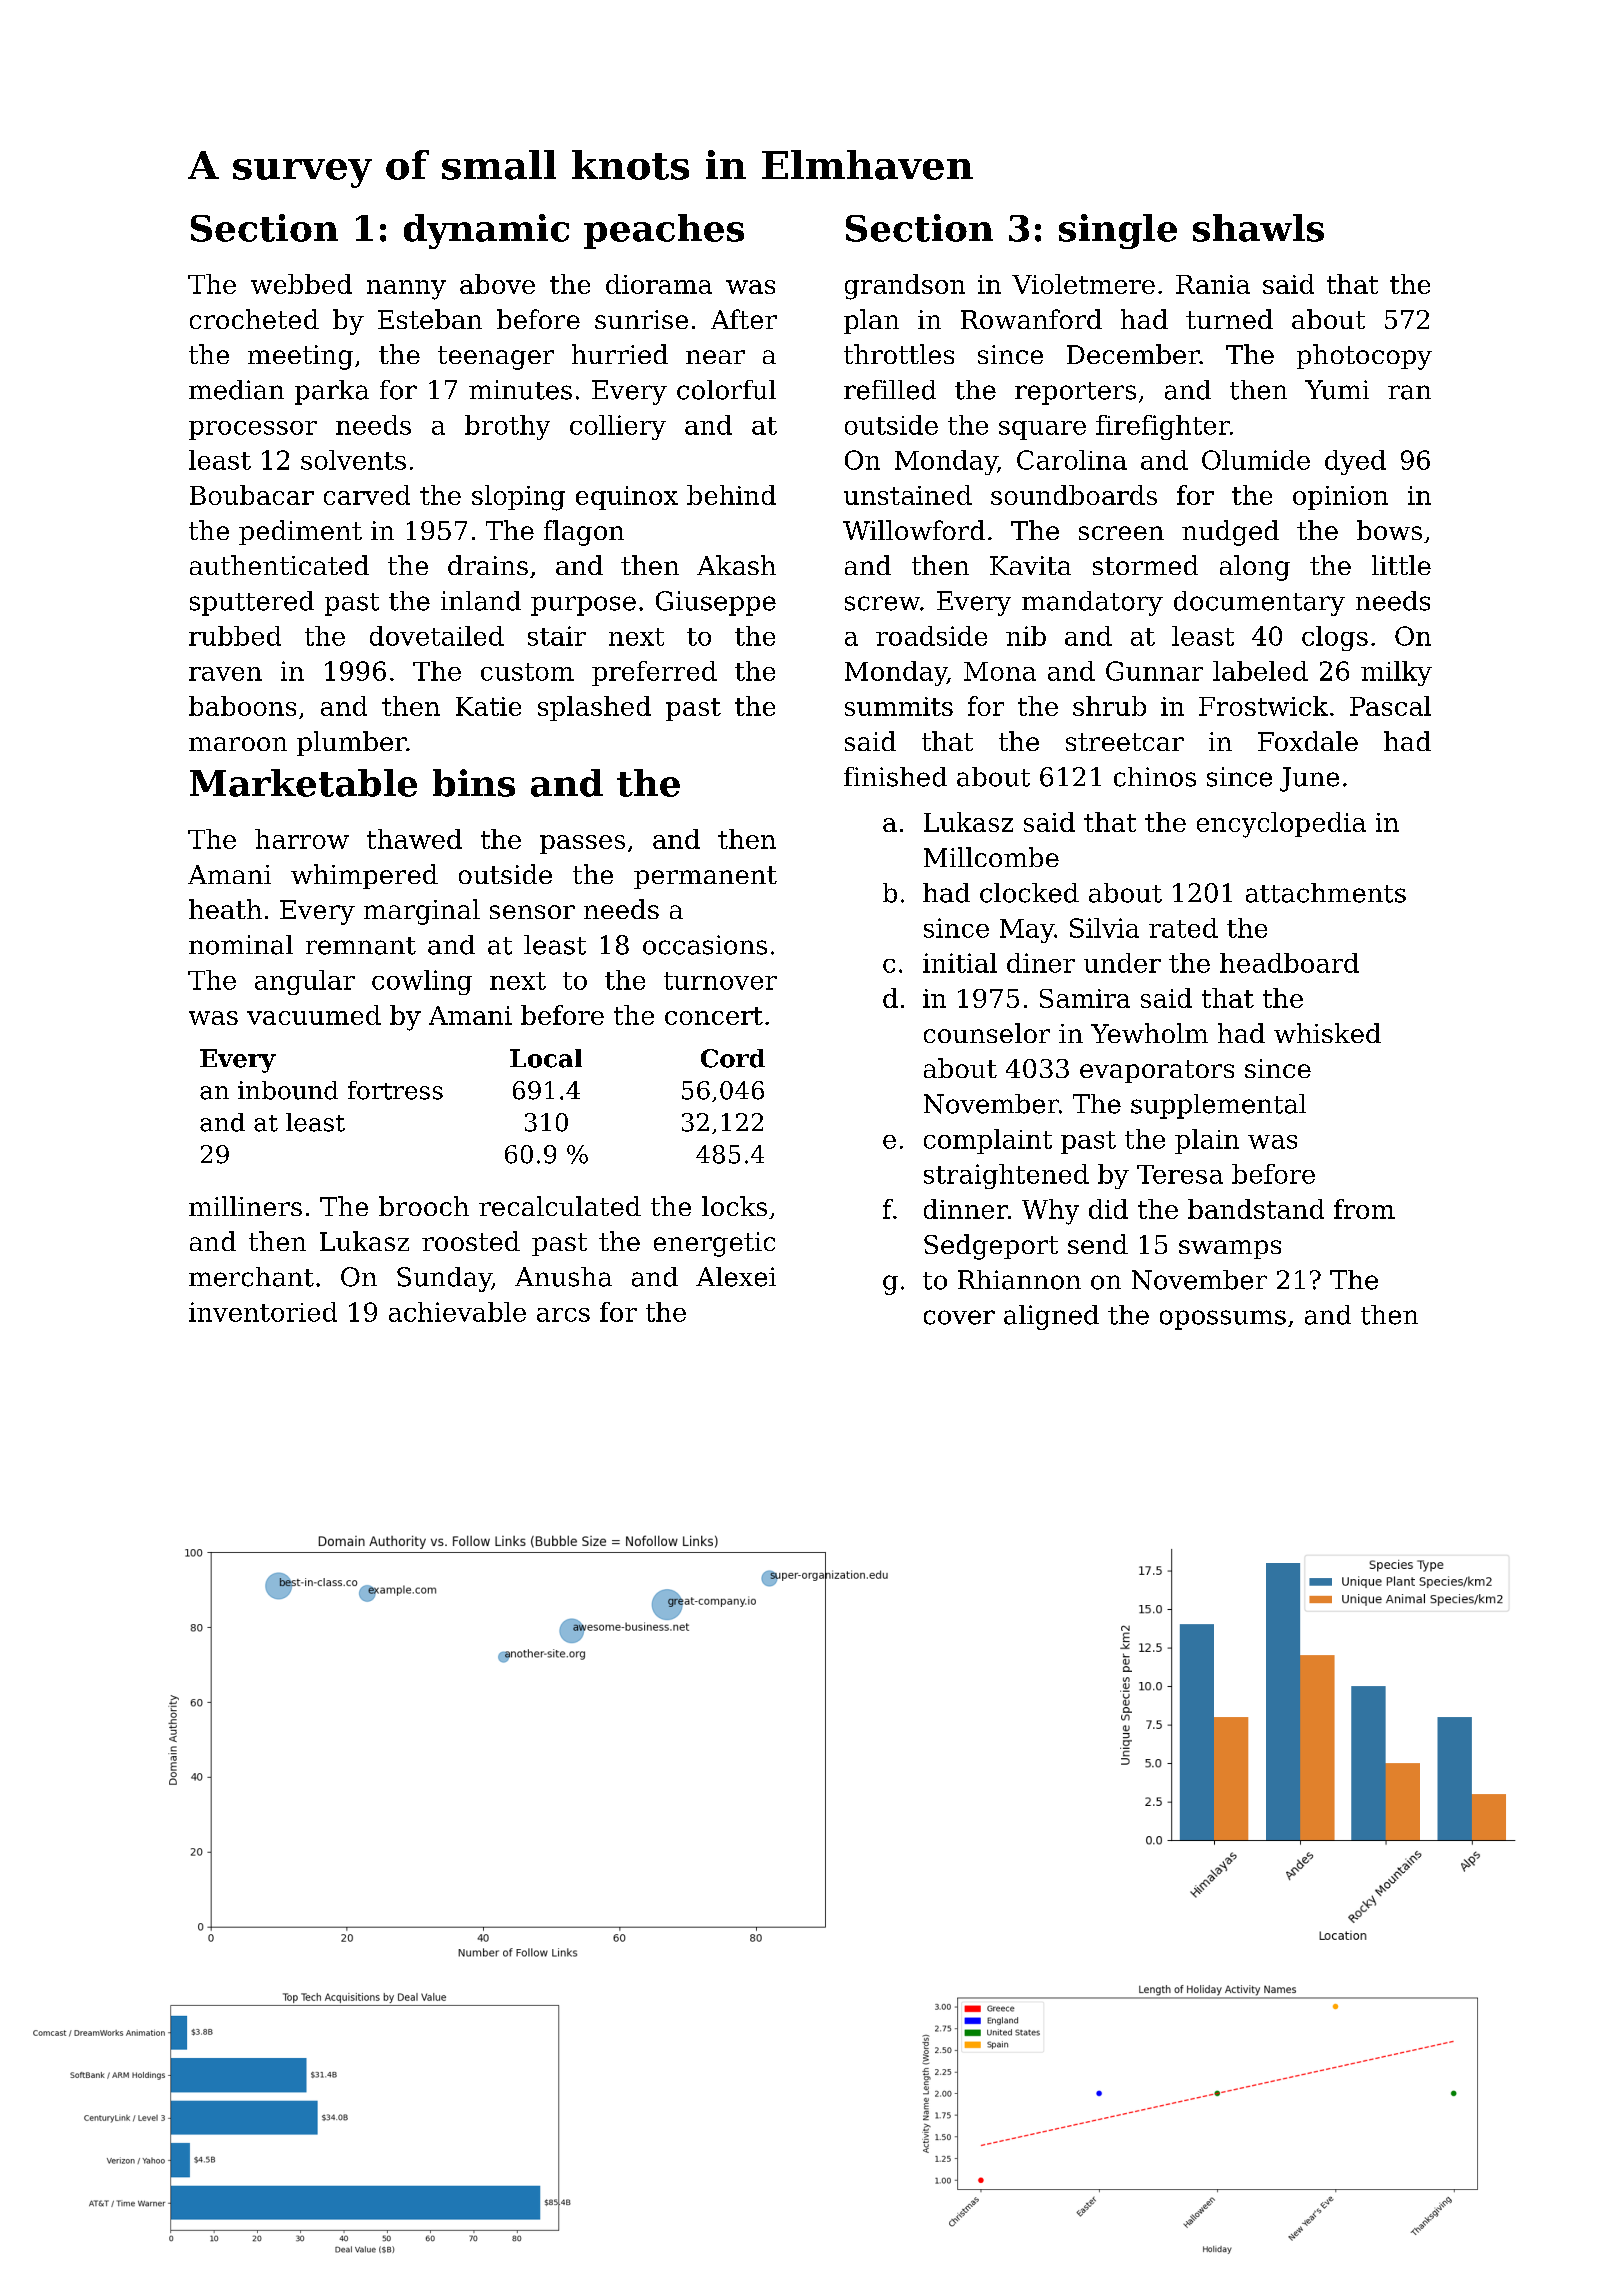 The image size is (1620, 2292). What do you see at coordinates (895, 777) in the screenshot?
I see `finished` at bounding box center [895, 777].
